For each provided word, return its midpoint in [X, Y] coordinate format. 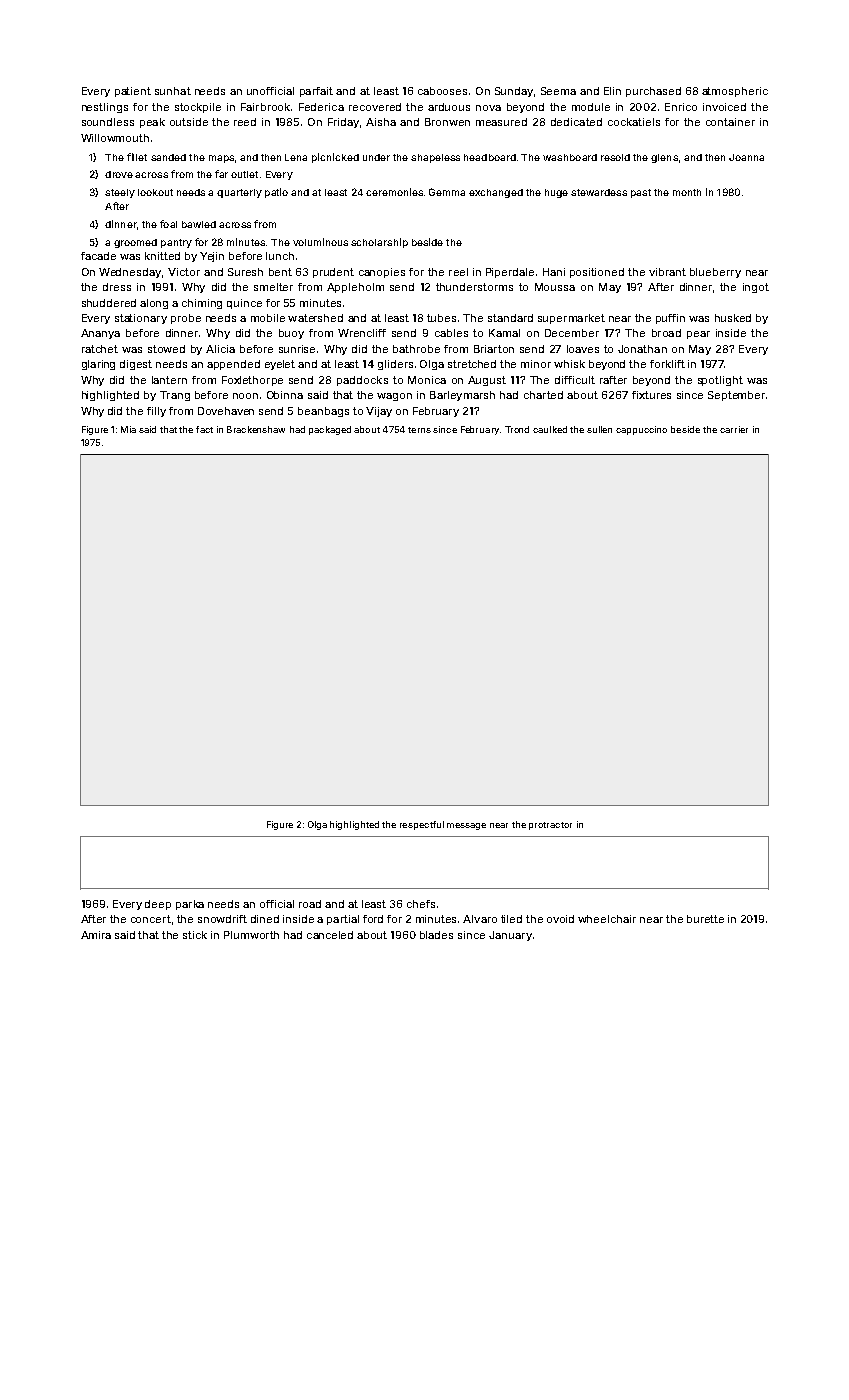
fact [204, 429]
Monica [427, 380]
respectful [422, 825]
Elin [612, 91]
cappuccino [641, 430]
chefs [421, 904]
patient [133, 92]
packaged [330, 430]
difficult [575, 380]
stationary [141, 319]
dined [265, 919]
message [466, 826]
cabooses [442, 91]
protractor [550, 826]
